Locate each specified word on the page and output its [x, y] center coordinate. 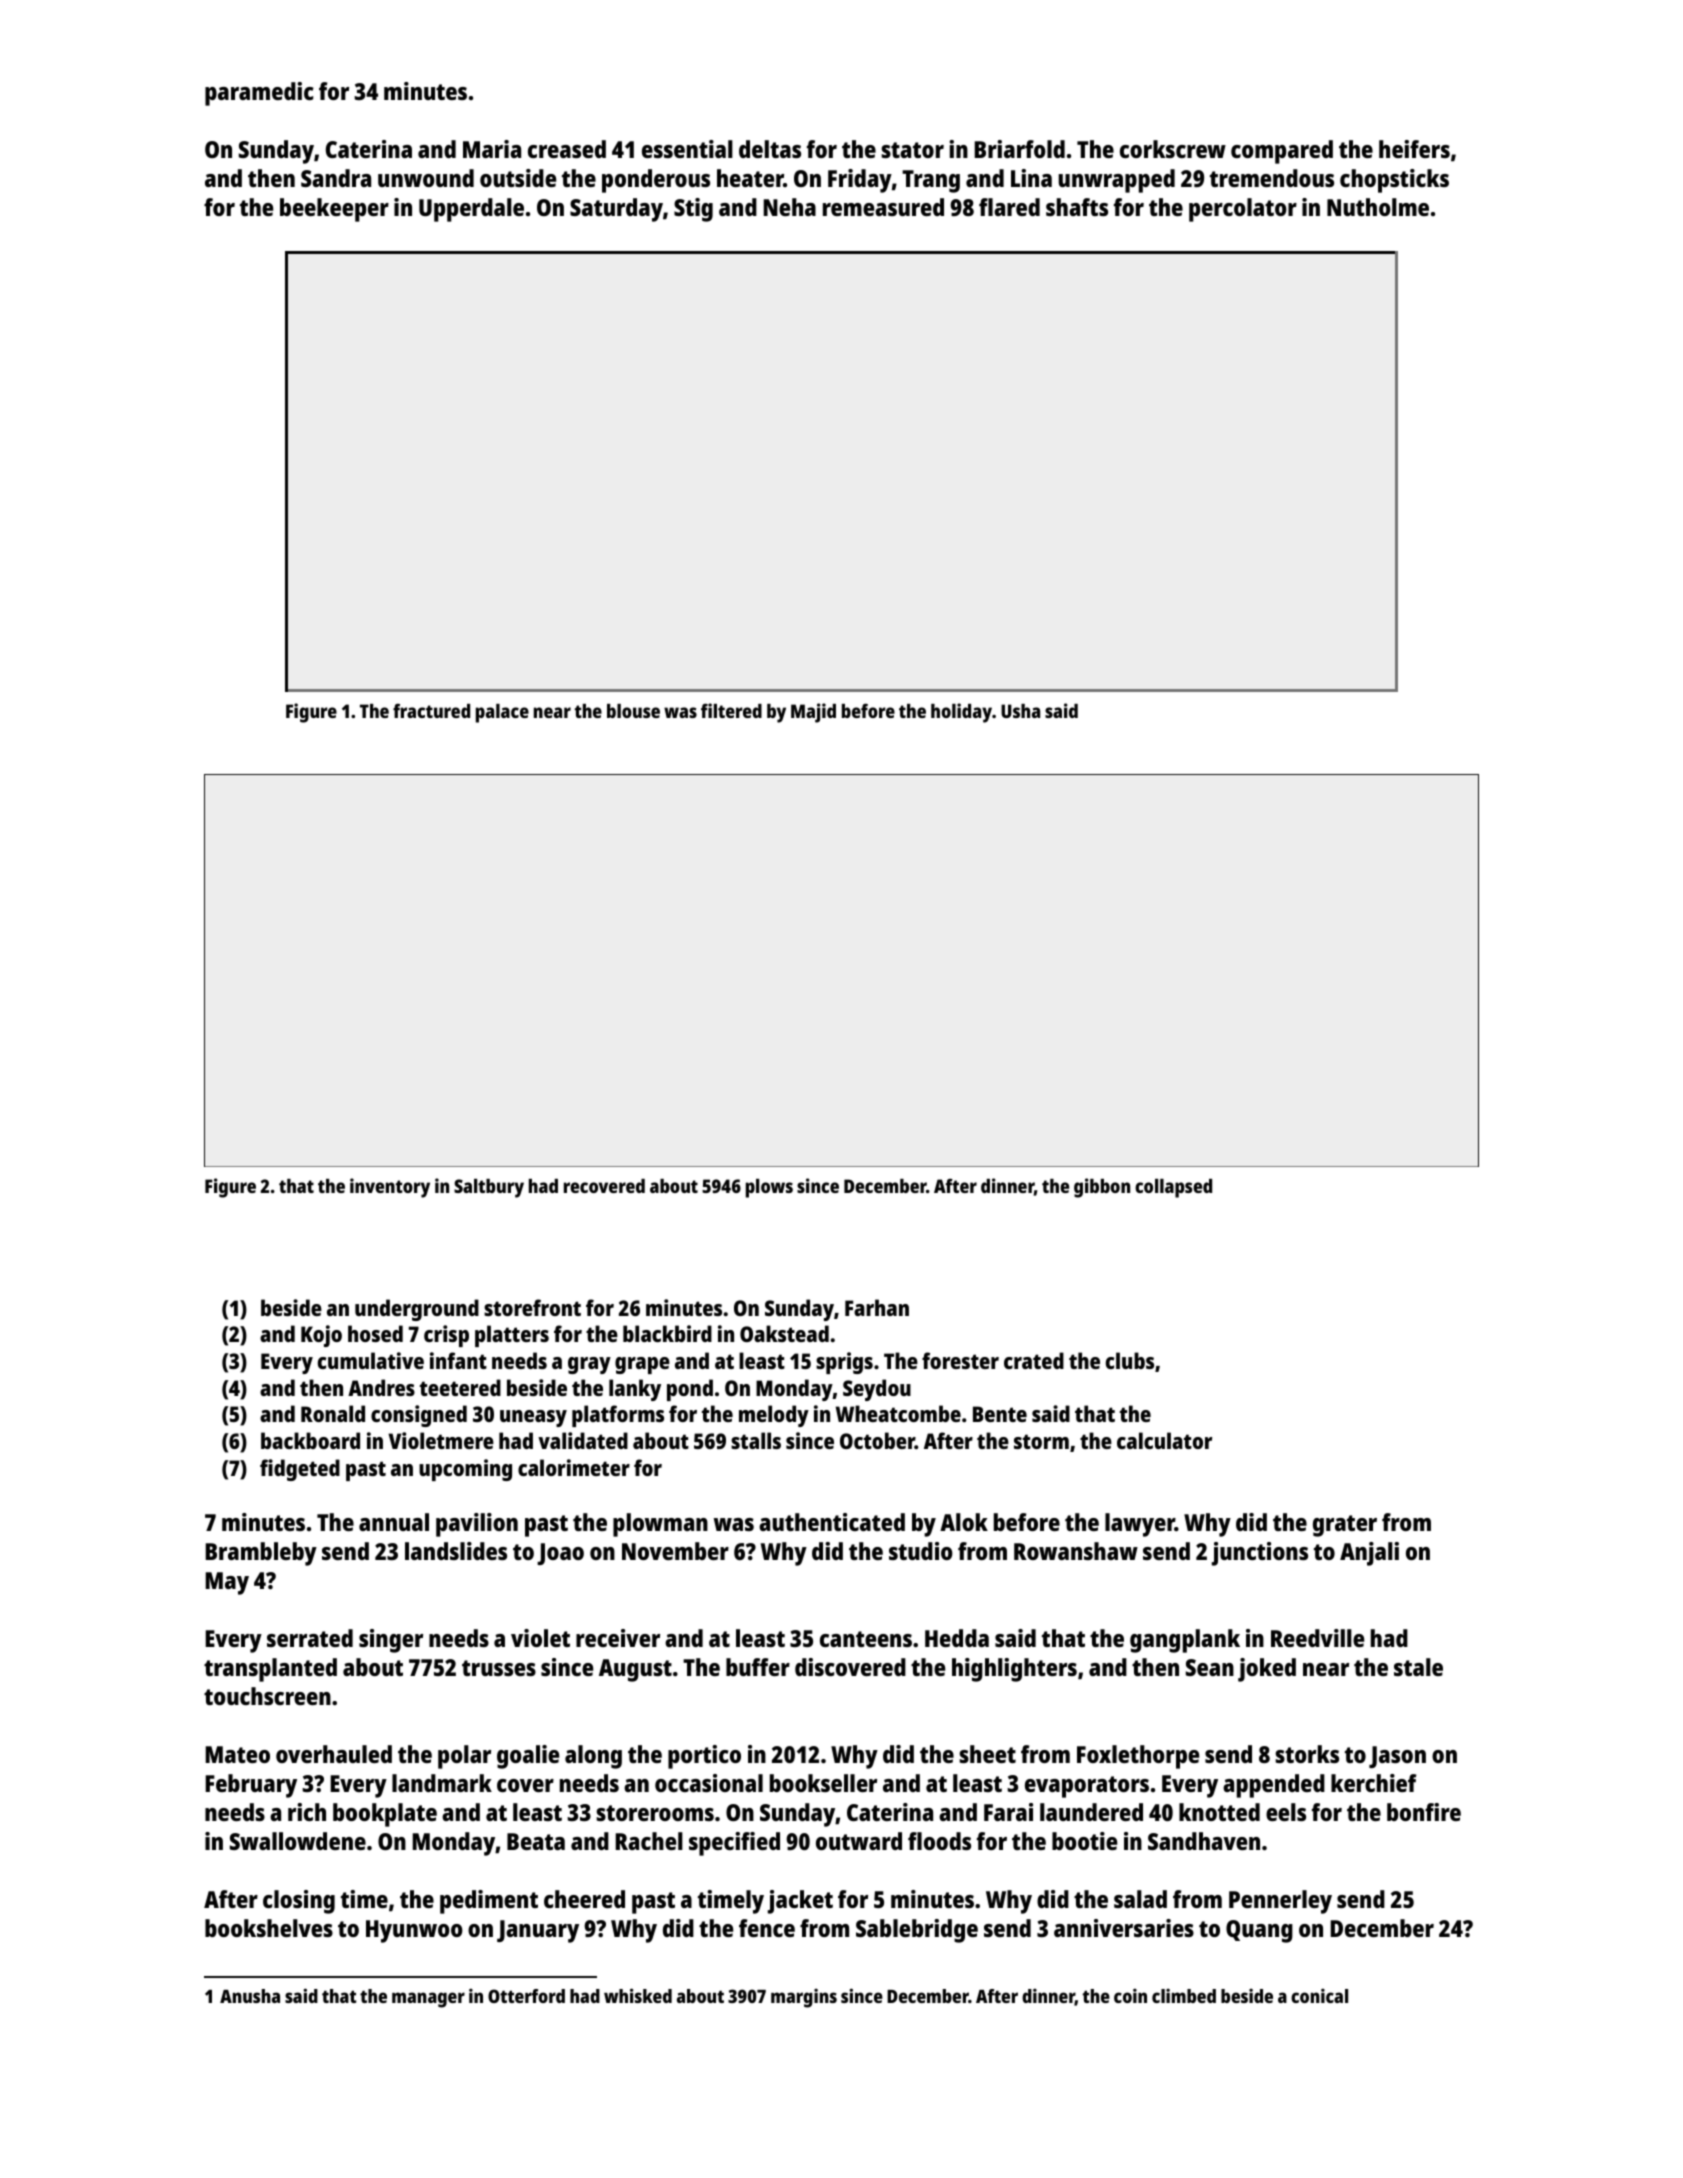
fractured [431, 711]
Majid [813, 713]
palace [502, 713]
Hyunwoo [414, 1931]
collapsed [1173, 1188]
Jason [1397, 1757]
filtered [731, 710]
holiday [961, 713]
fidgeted [300, 1470]
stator [912, 150]
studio [921, 1551]
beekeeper [334, 210]
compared [1282, 152]
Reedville [1317, 1638]
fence [767, 1928]
